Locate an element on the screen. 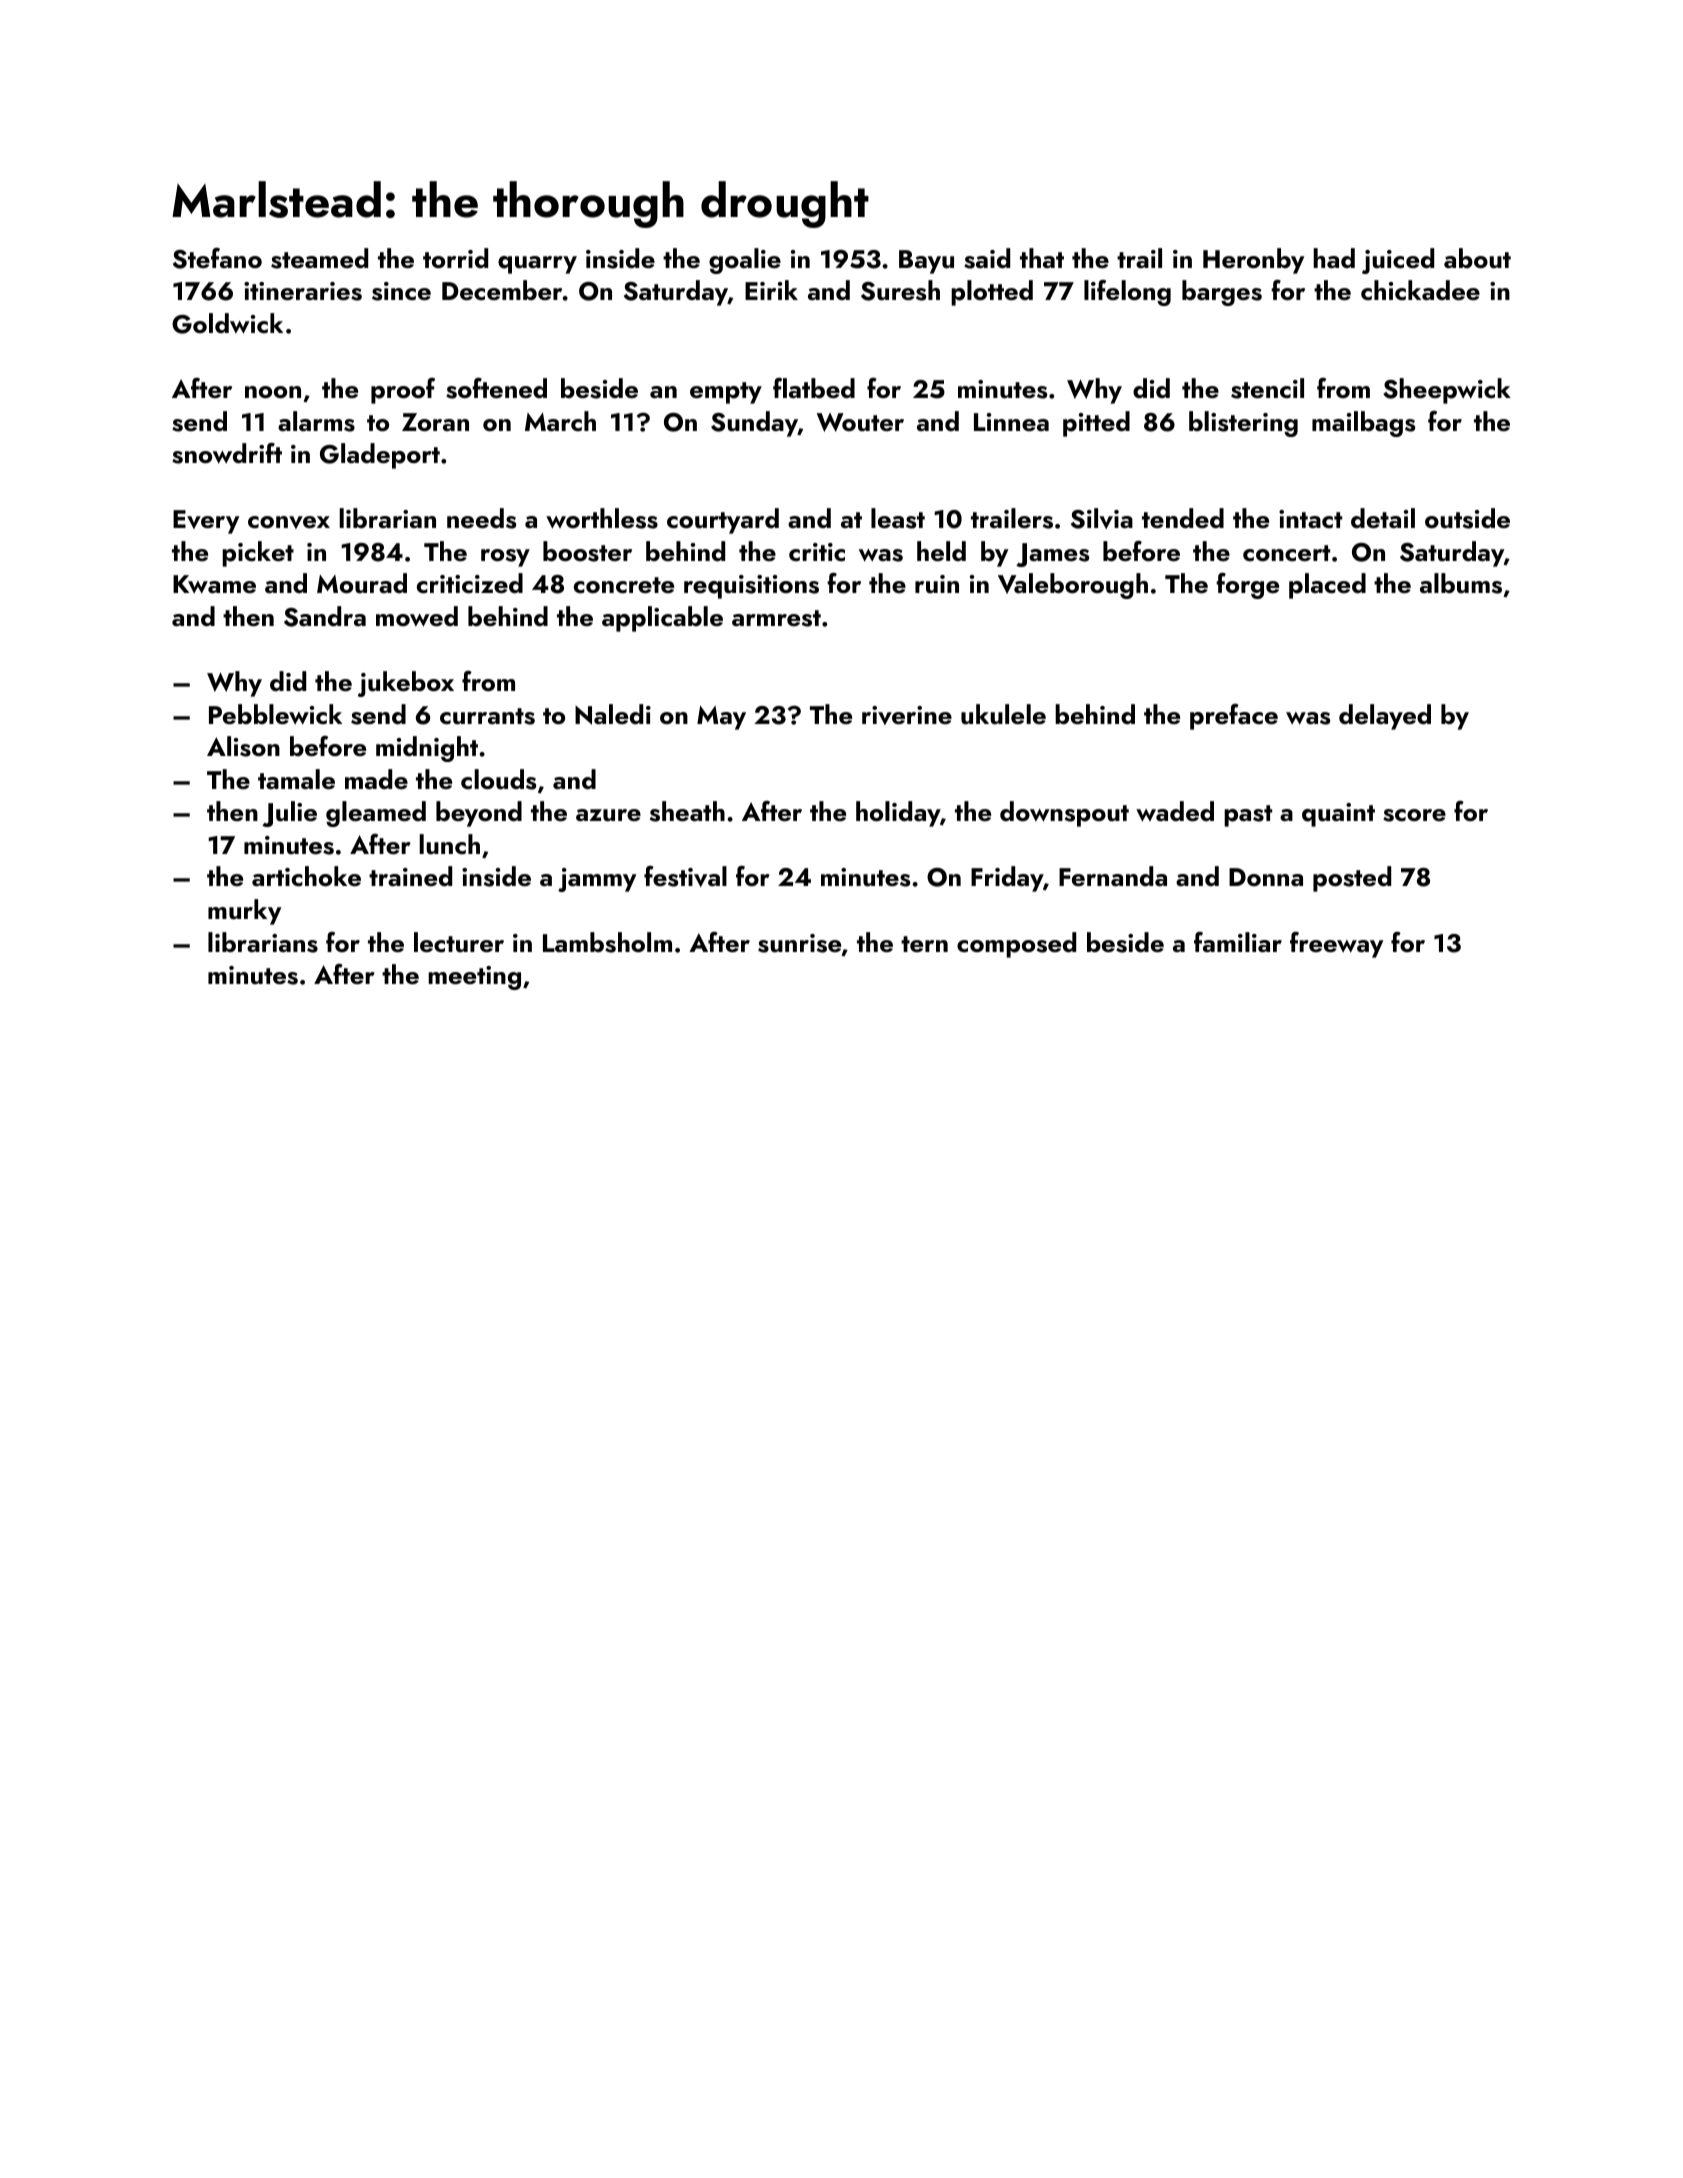 This screenshot has width=1683, height=2178. Bayu is located at coordinates (926, 262).
